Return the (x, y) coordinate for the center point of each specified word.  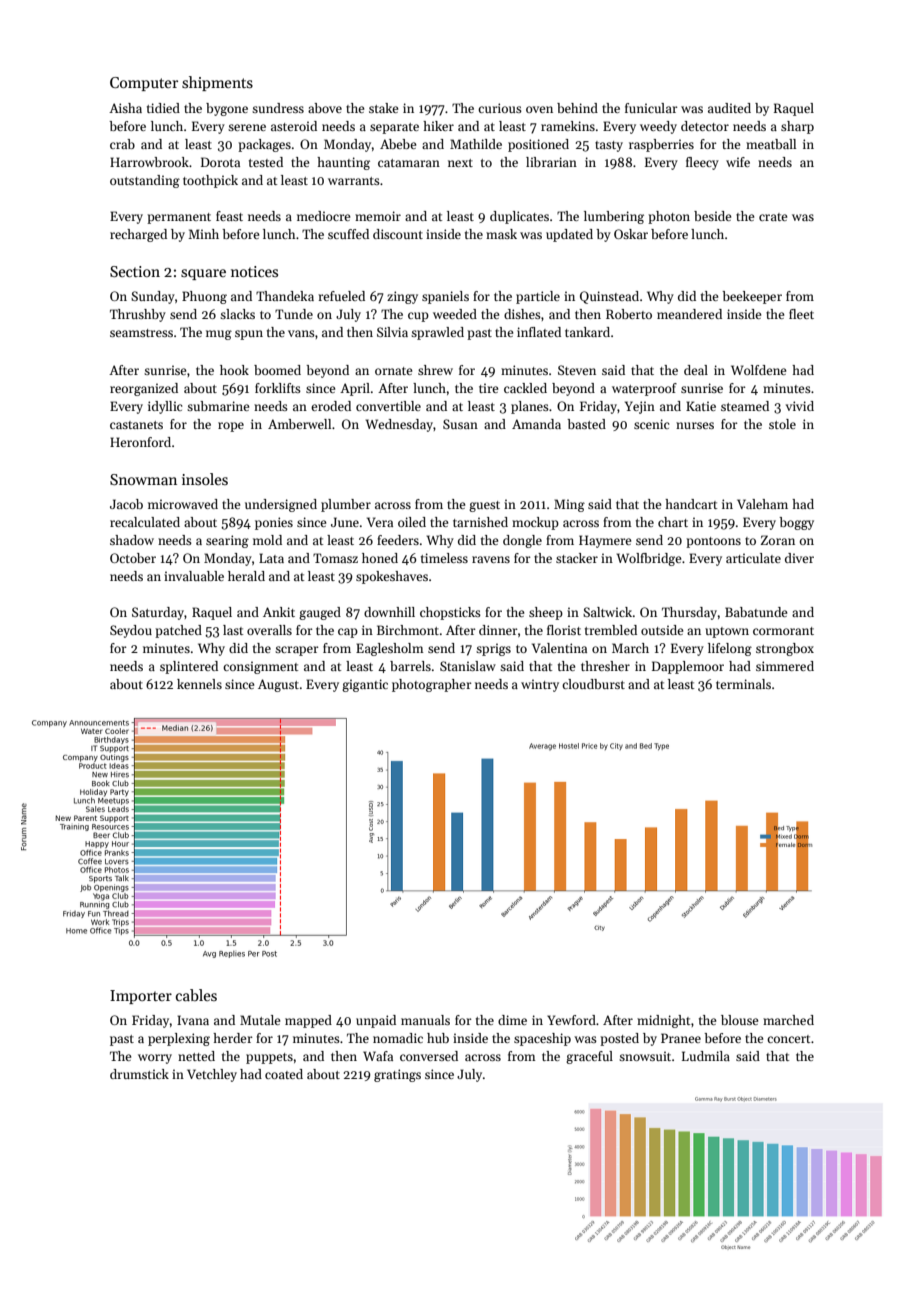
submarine (218, 406)
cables (196, 995)
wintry (540, 685)
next (460, 163)
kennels (199, 684)
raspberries (661, 145)
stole (782, 424)
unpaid (376, 1021)
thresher (605, 666)
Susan (460, 424)
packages (264, 145)
